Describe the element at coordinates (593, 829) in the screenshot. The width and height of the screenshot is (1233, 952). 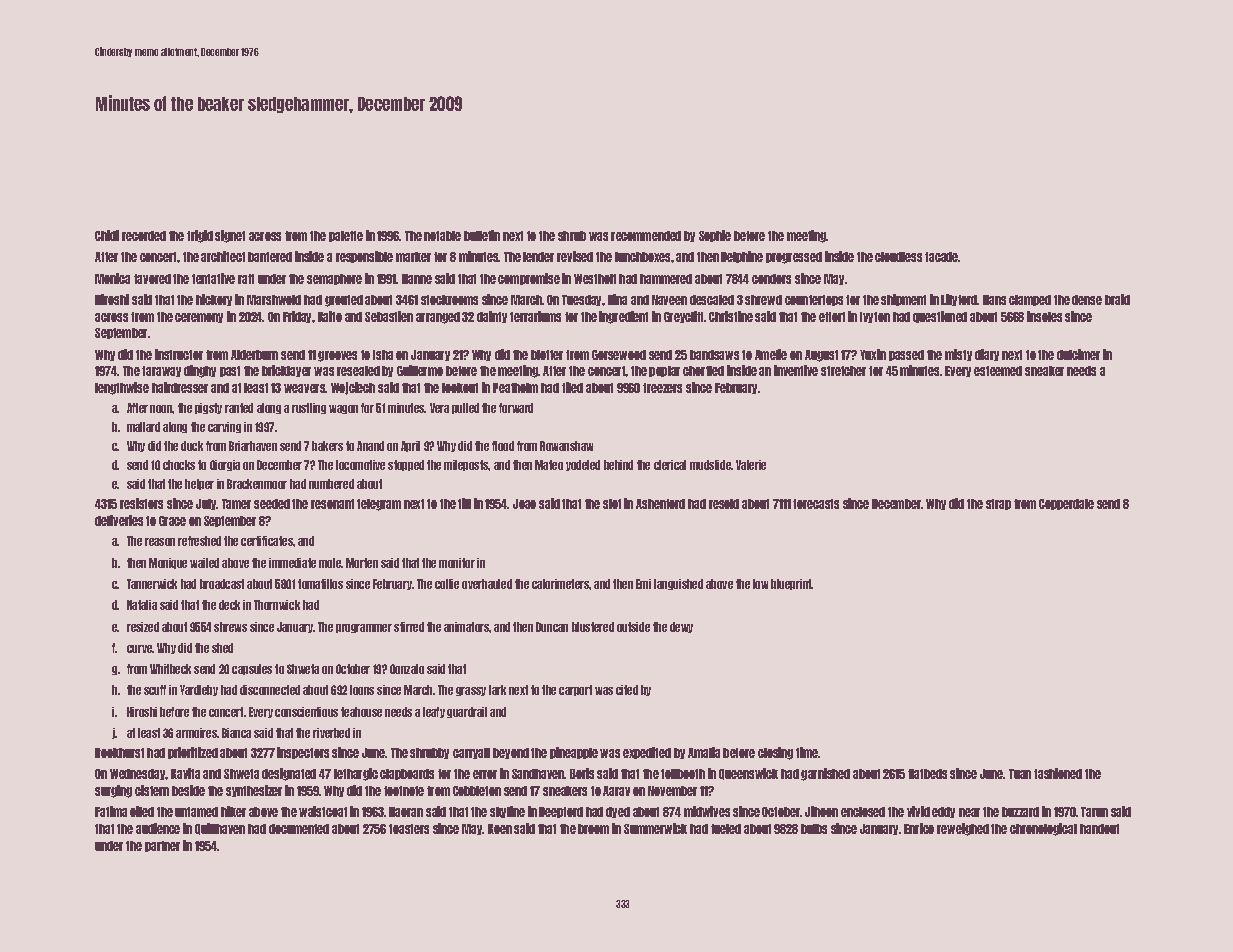
I see `broom` at that location.
